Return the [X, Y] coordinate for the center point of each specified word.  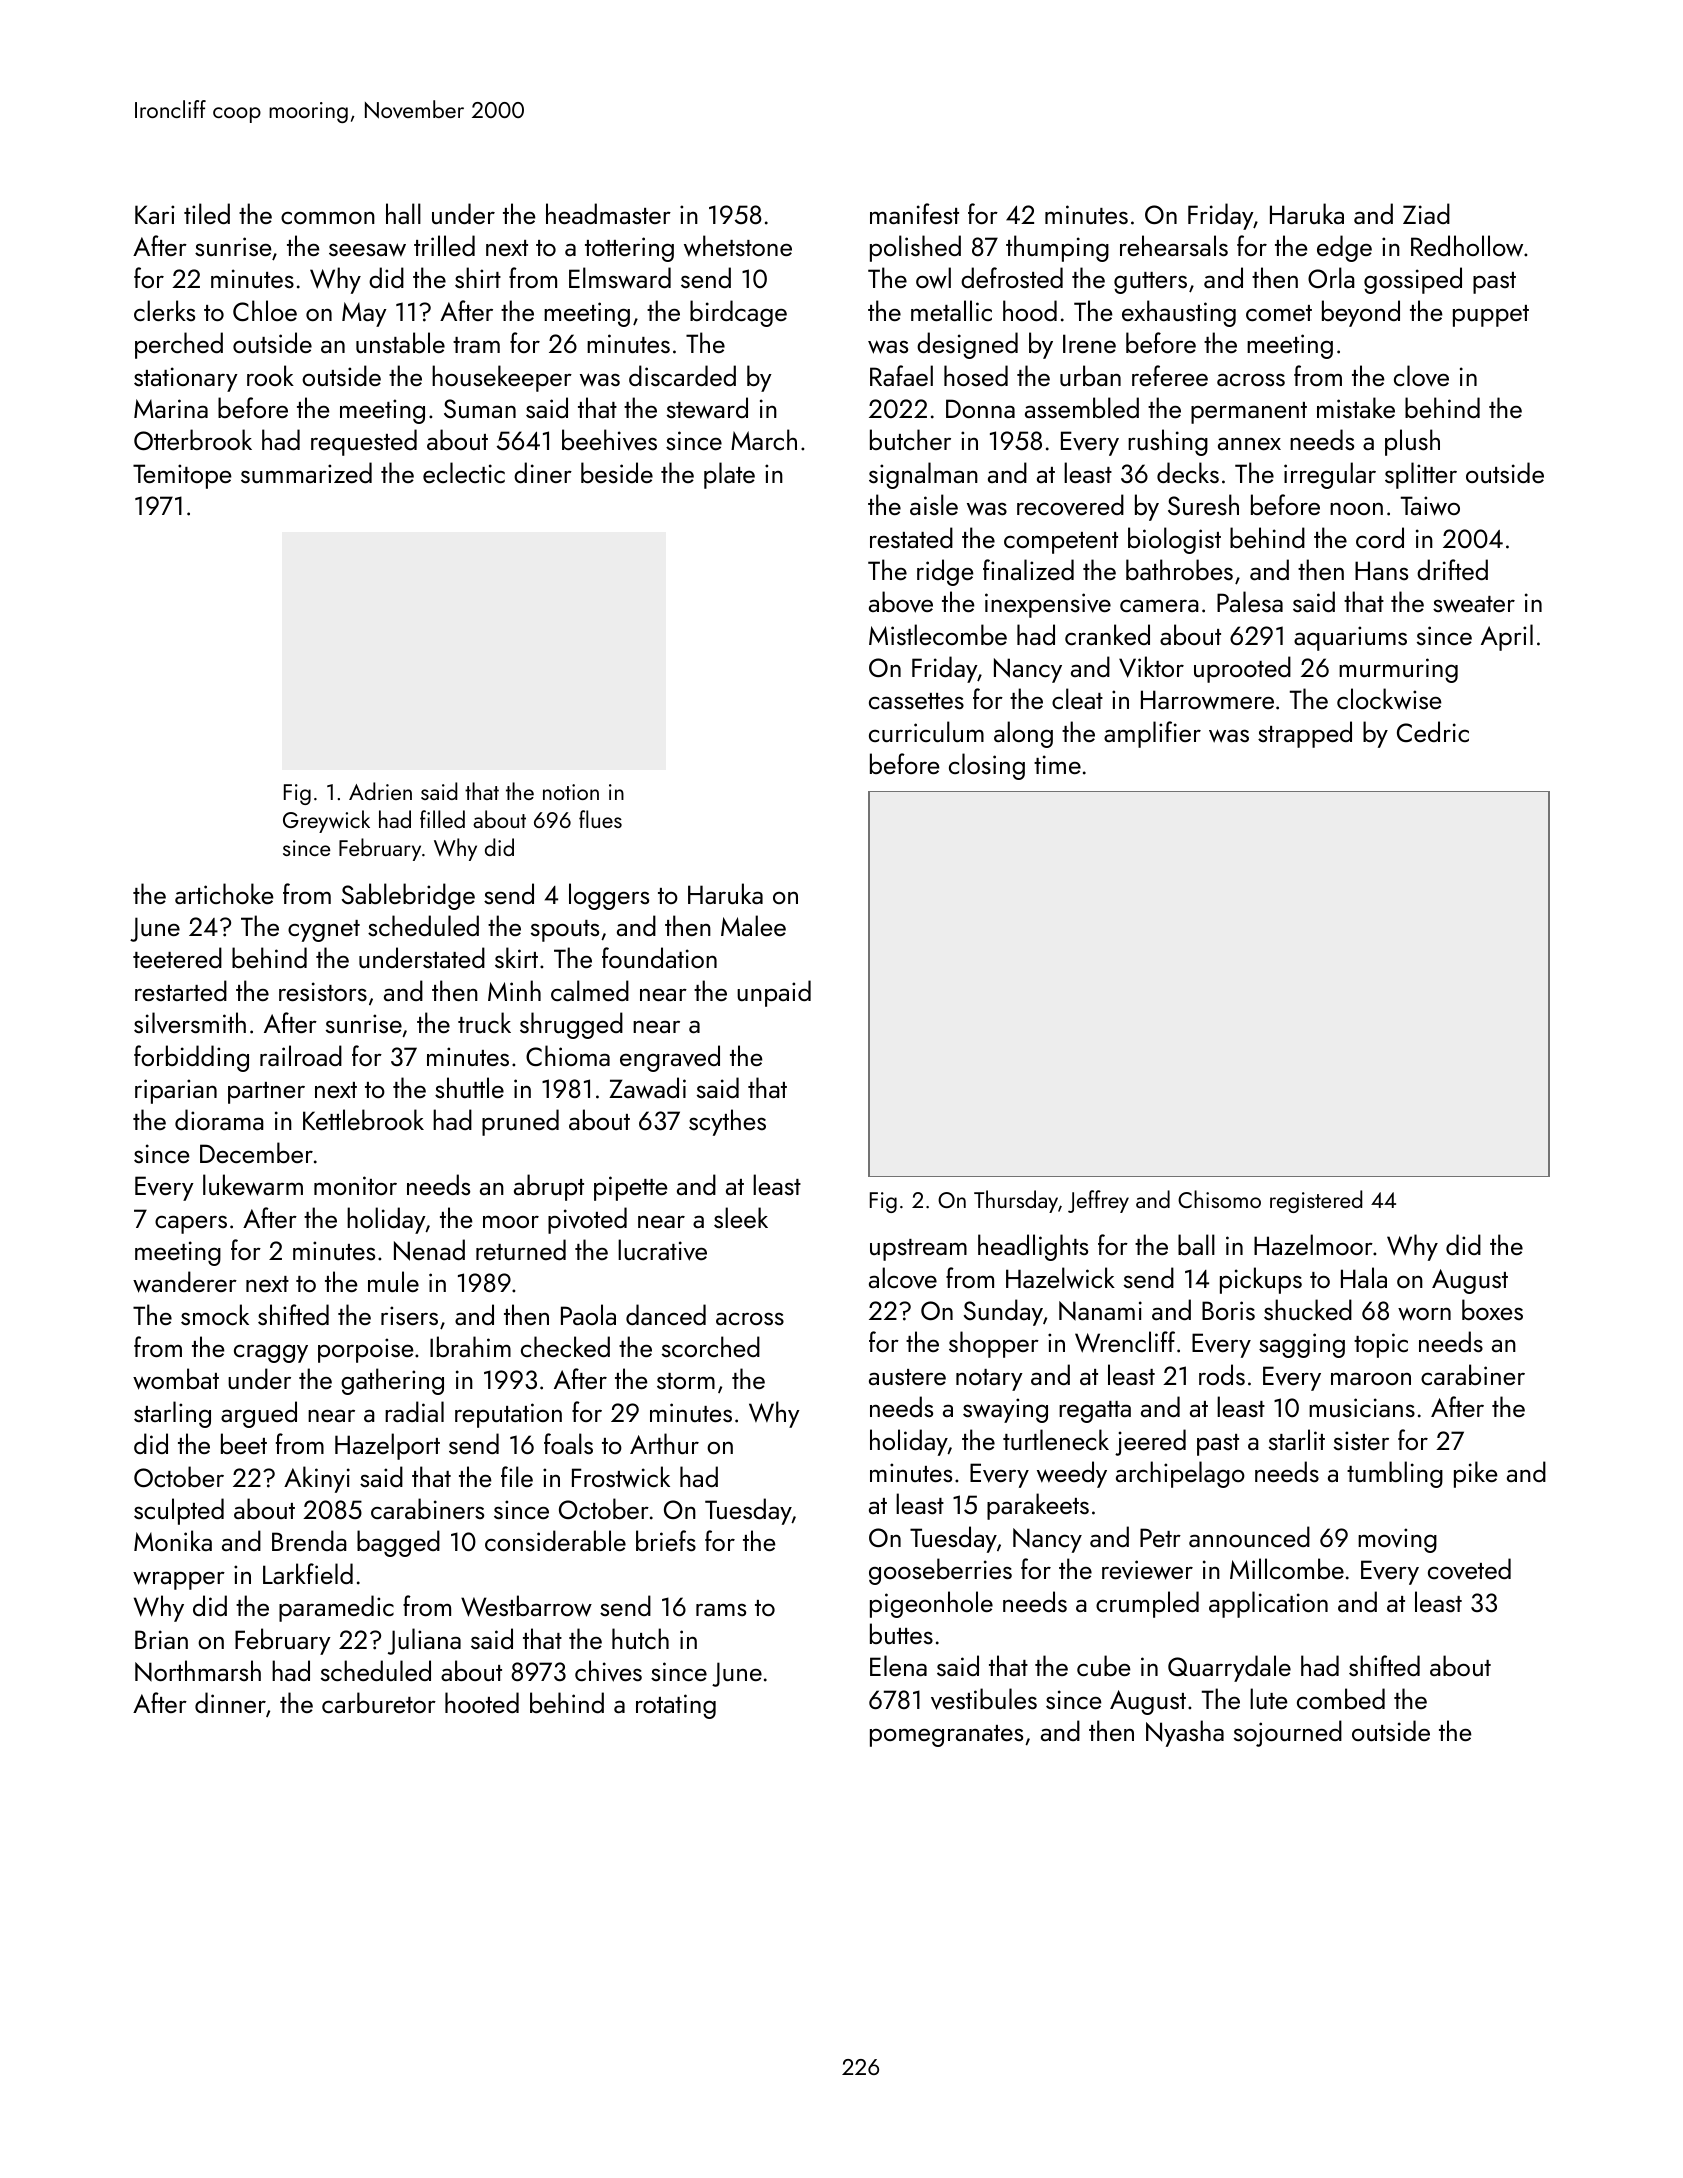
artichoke [224, 893]
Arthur [664, 1443]
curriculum [926, 731]
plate [729, 475]
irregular [1330, 475]
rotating [676, 1706]
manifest [914, 213]
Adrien [380, 791]
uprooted [1242, 669]
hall [403, 213]
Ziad [1426, 213]
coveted [1469, 1568]
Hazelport [387, 1446]
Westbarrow [526, 1606]
